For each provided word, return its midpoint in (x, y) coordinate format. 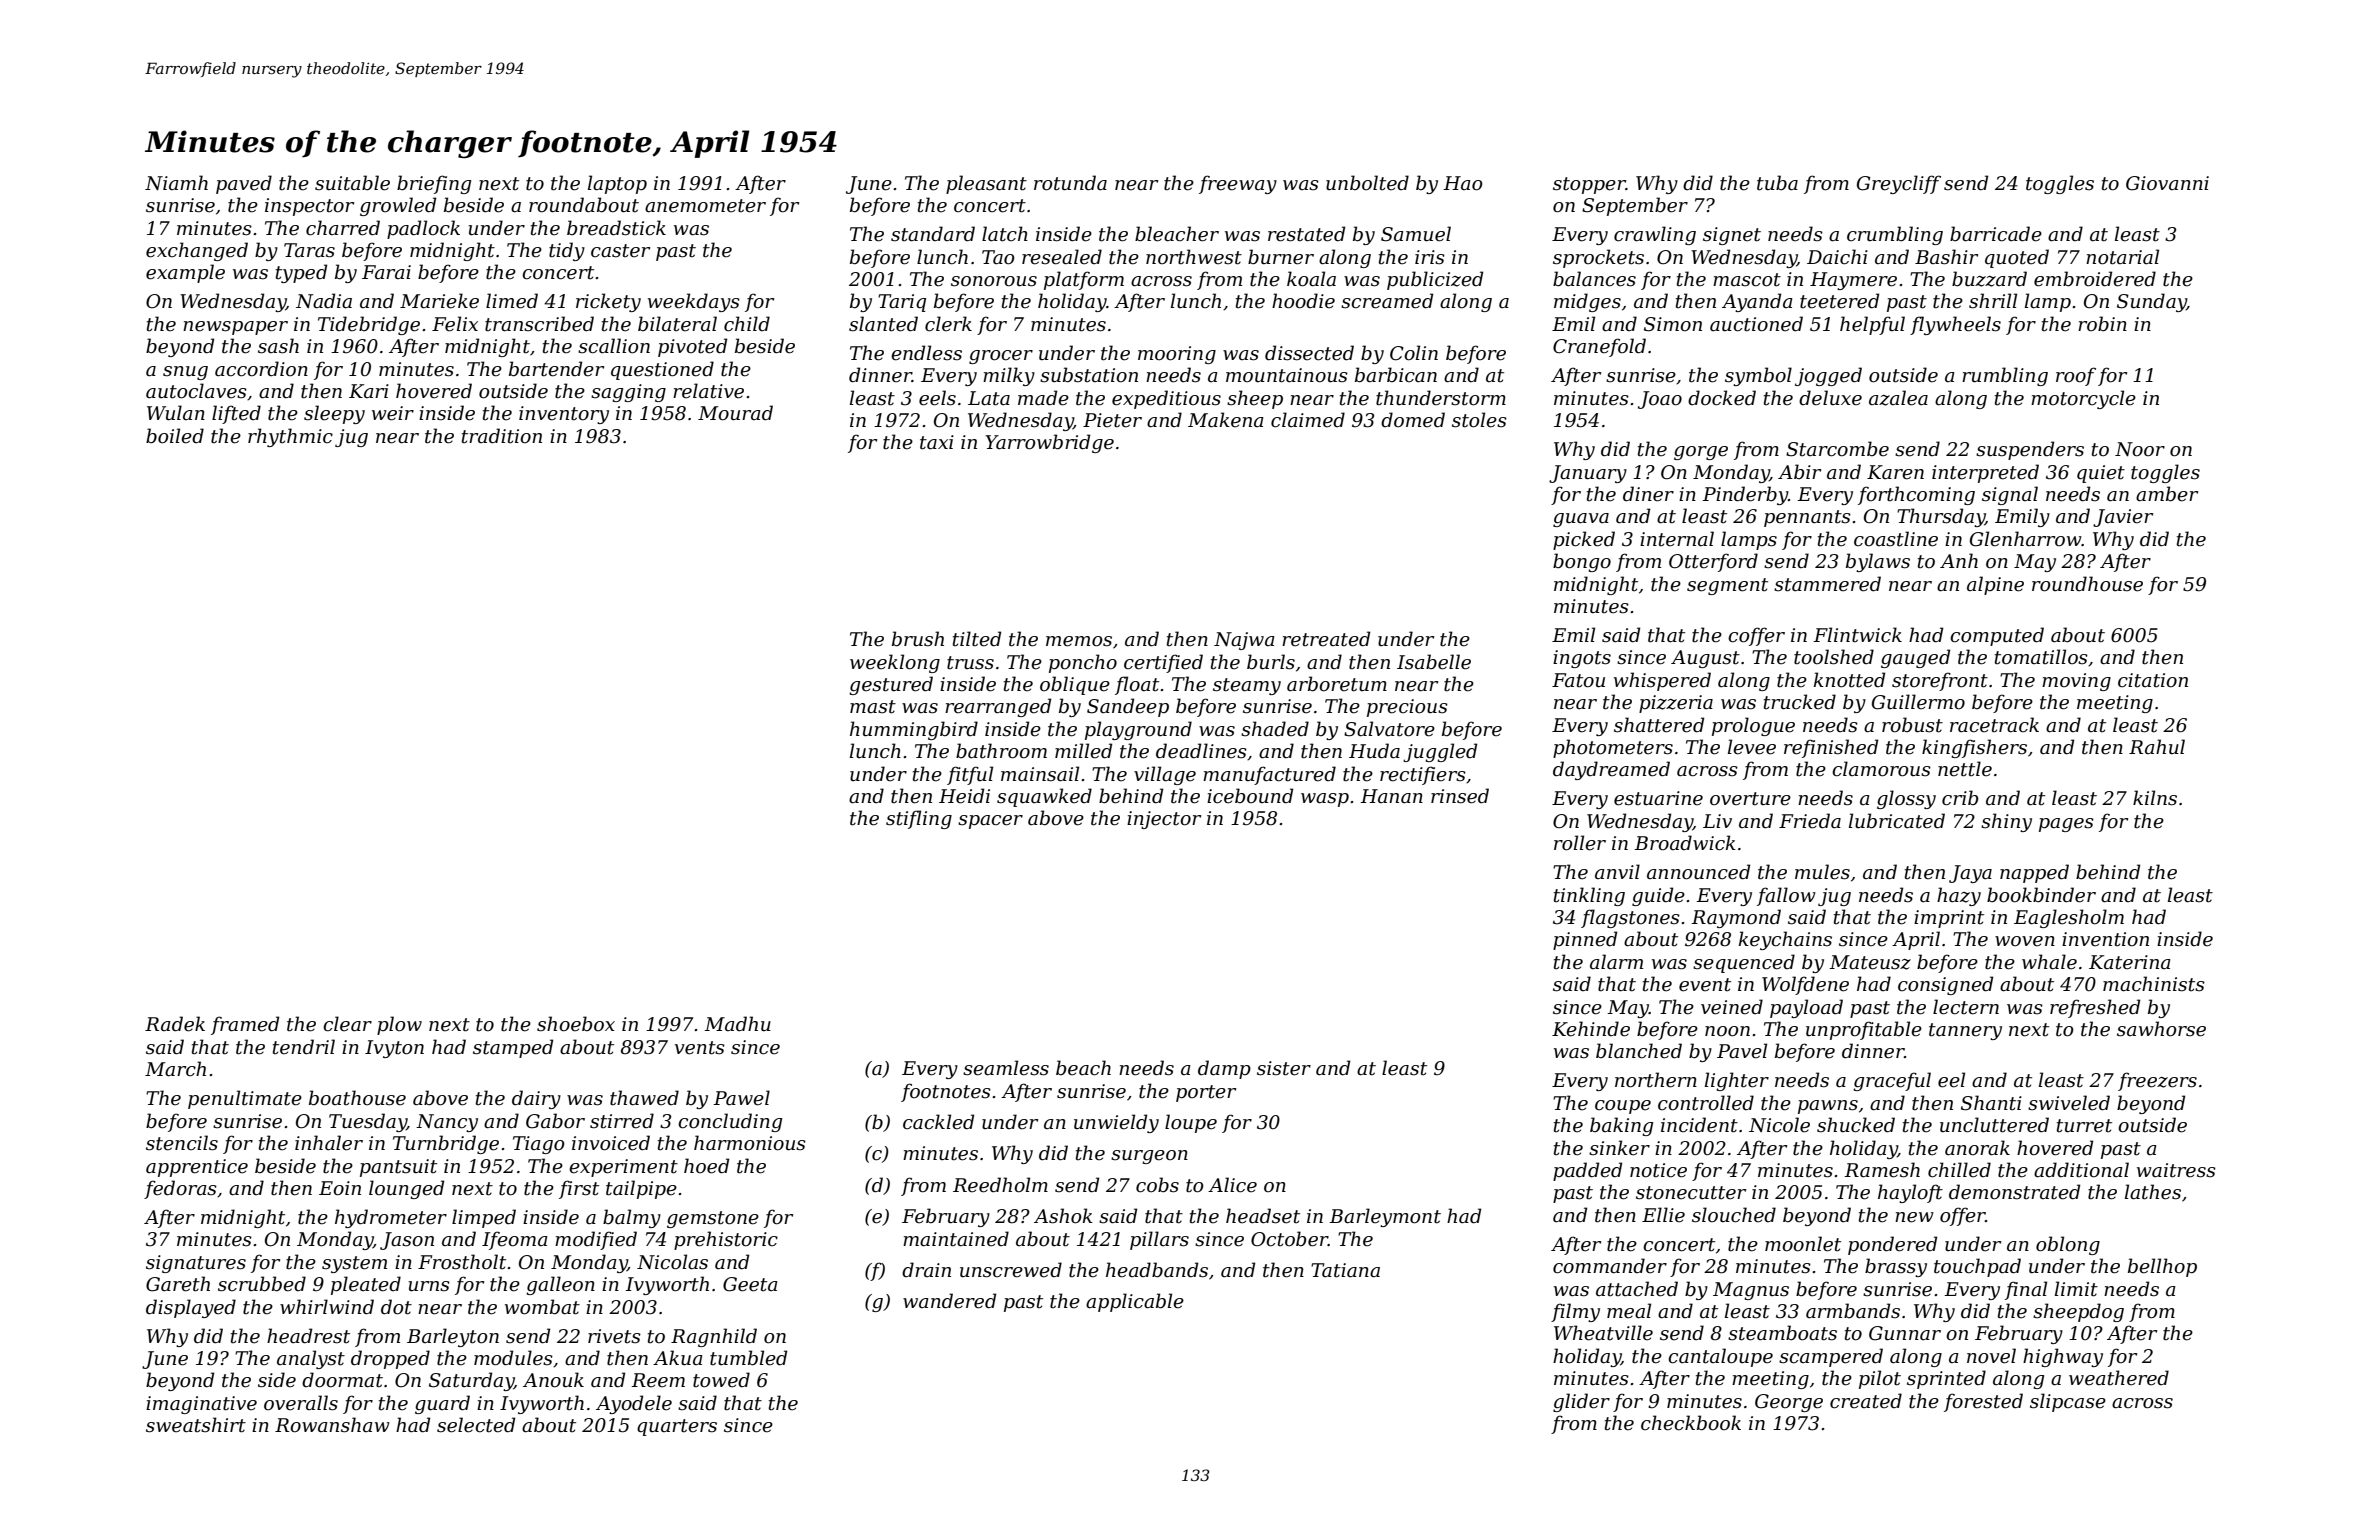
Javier (2123, 518)
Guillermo (1918, 702)
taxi (937, 442)
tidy (567, 251)
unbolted (1367, 183)
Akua (678, 1357)
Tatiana (1345, 1270)
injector (1164, 820)
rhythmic (290, 437)
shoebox (576, 1024)
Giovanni (2167, 183)
